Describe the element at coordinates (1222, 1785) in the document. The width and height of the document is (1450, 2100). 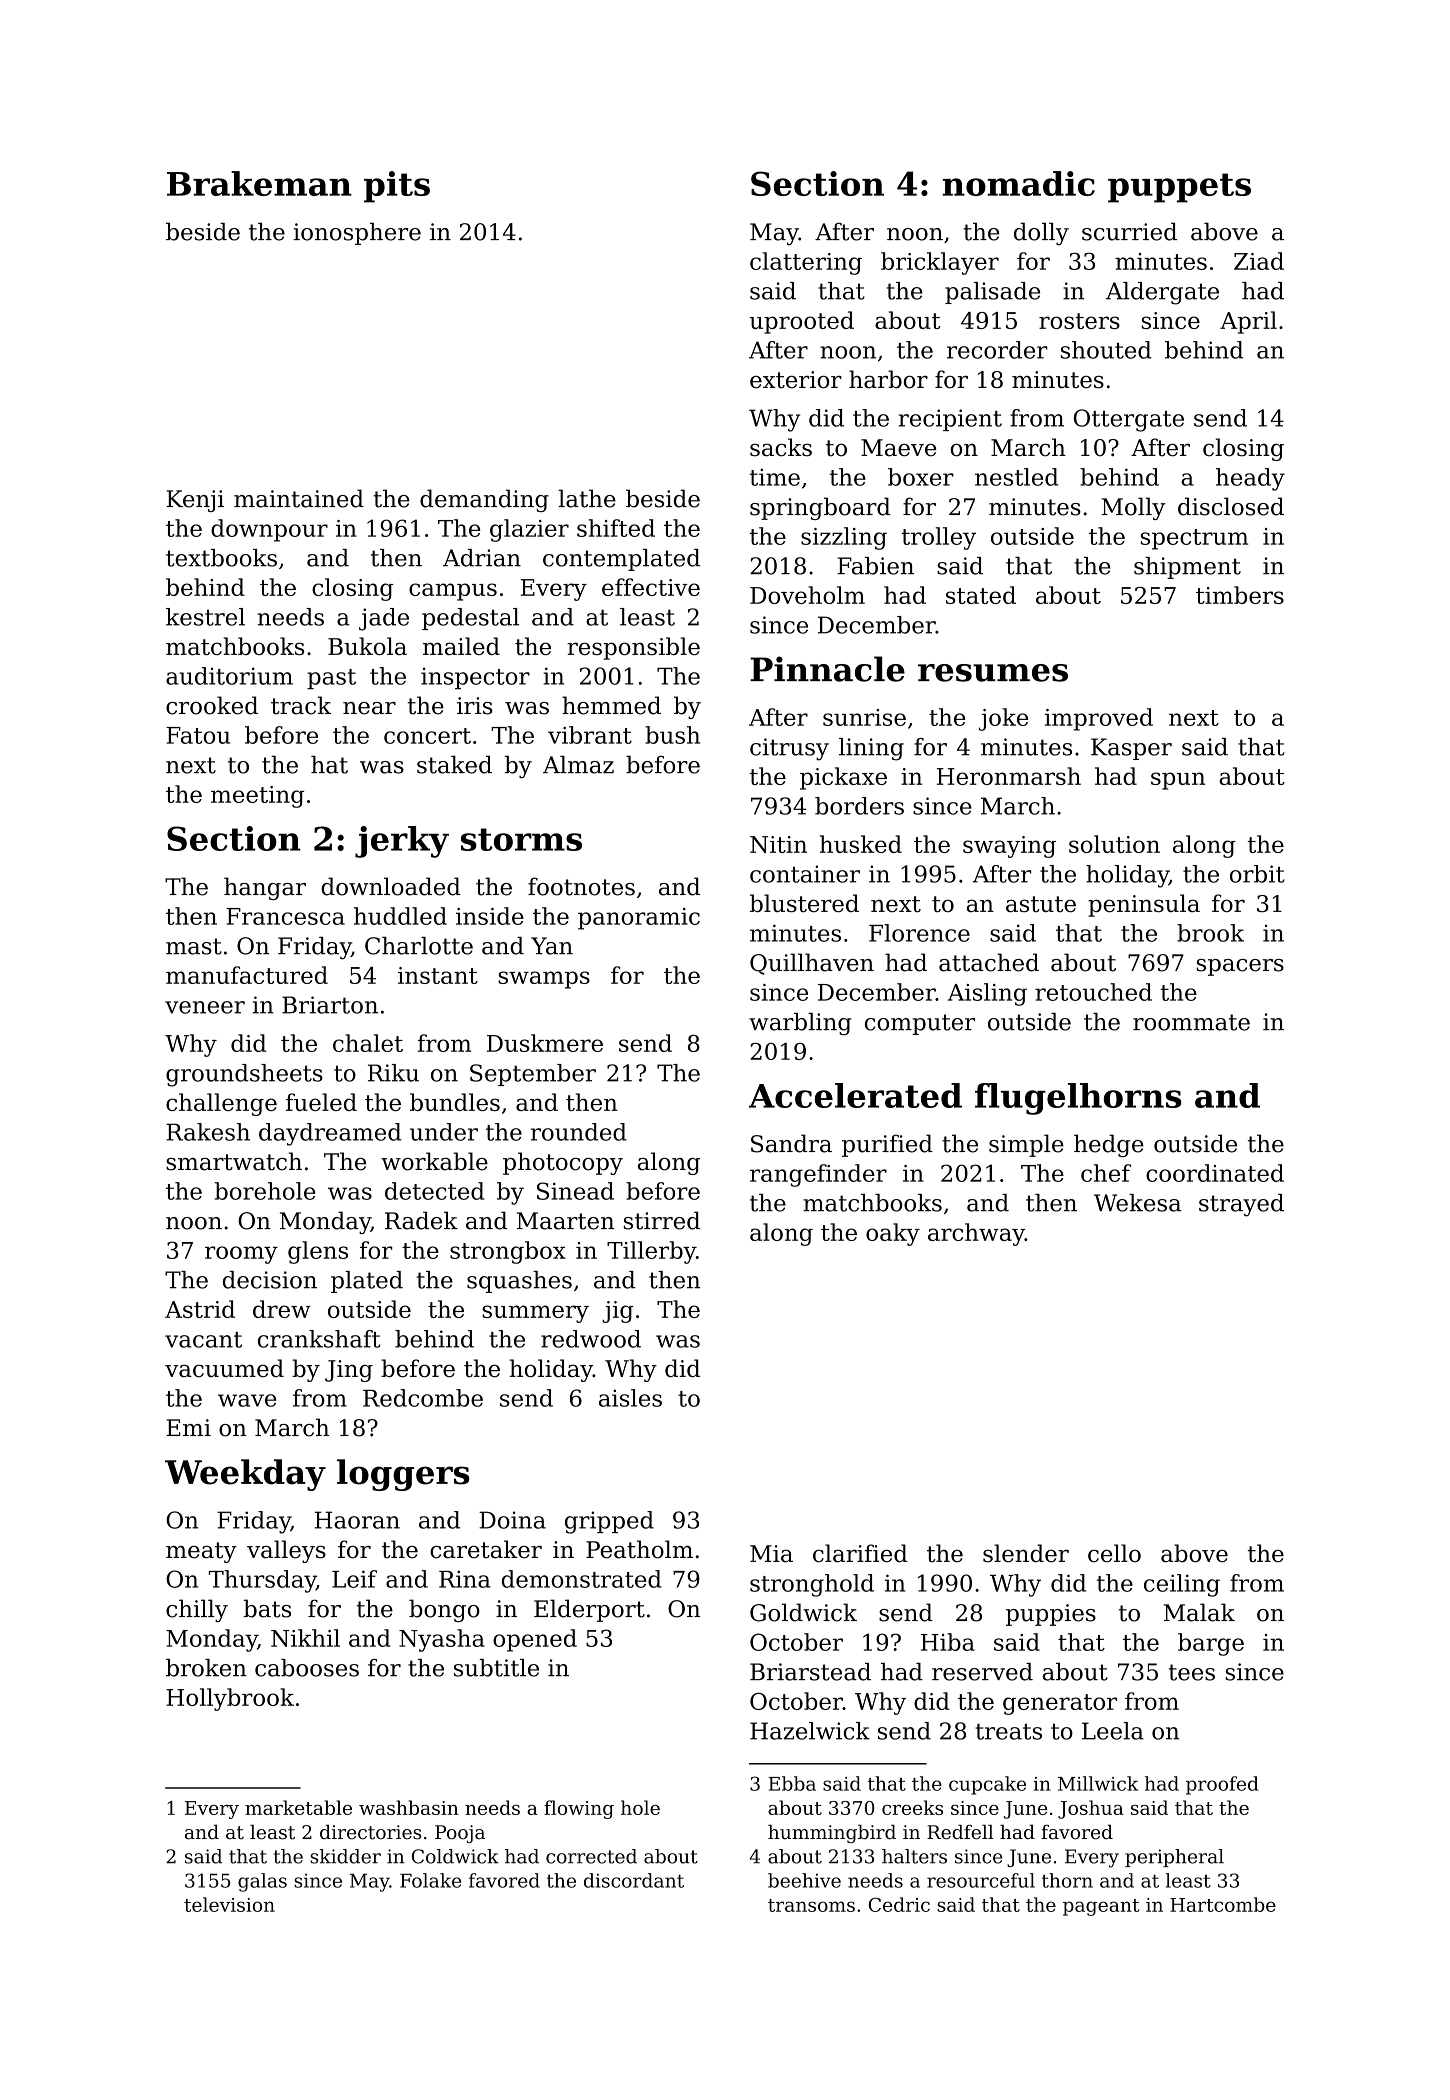
I see `proofed` at that location.
